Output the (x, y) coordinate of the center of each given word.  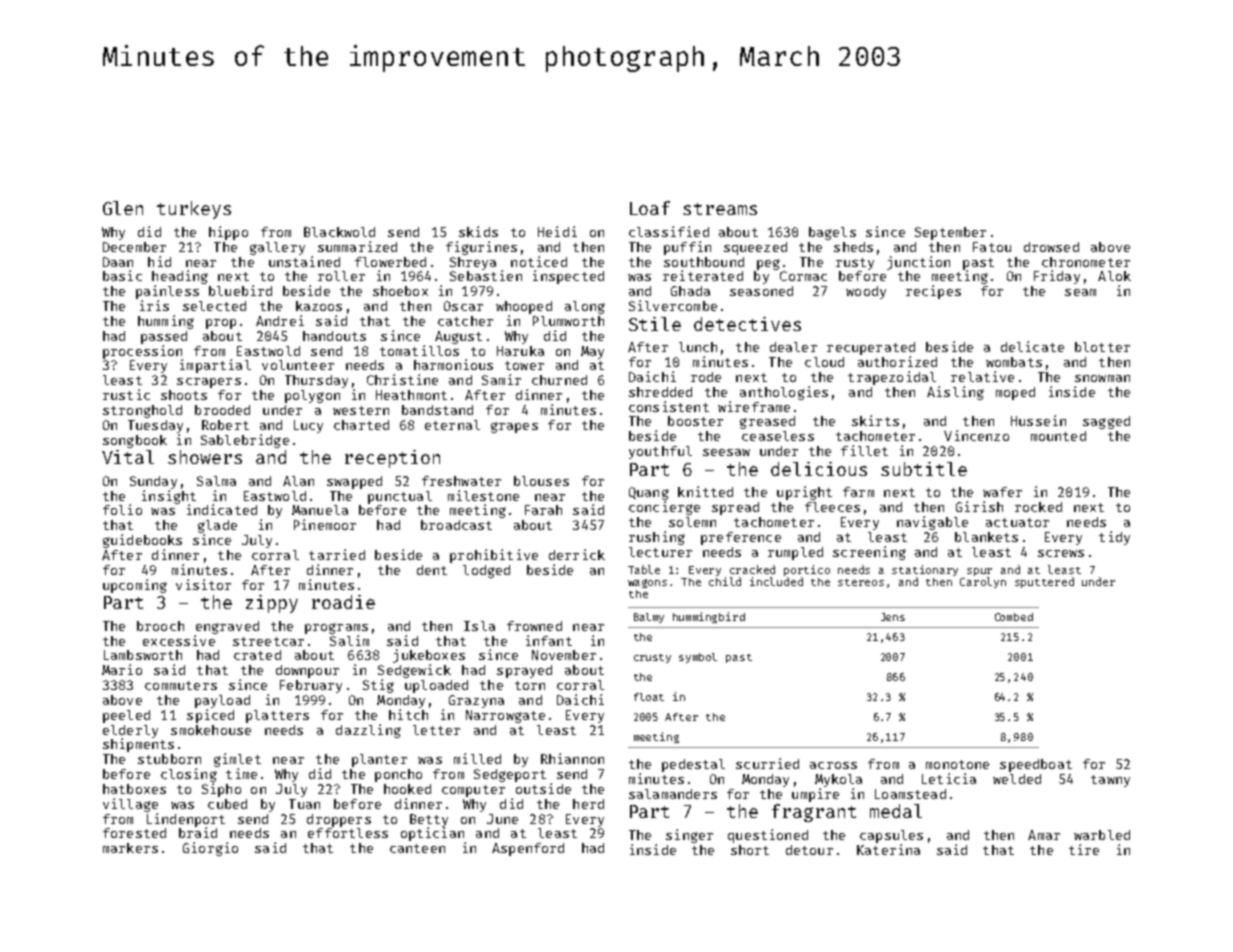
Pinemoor (325, 524)
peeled (126, 716)
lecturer (660, 552)
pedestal (693, 765)
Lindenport (186, 820)
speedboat (1036, 765)
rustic (126, 394)
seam (1080, 292)
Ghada (690, 291)
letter (436, 730)
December (134, 247)
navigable (932, 523)
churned (559, 380)
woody (866, 292)
